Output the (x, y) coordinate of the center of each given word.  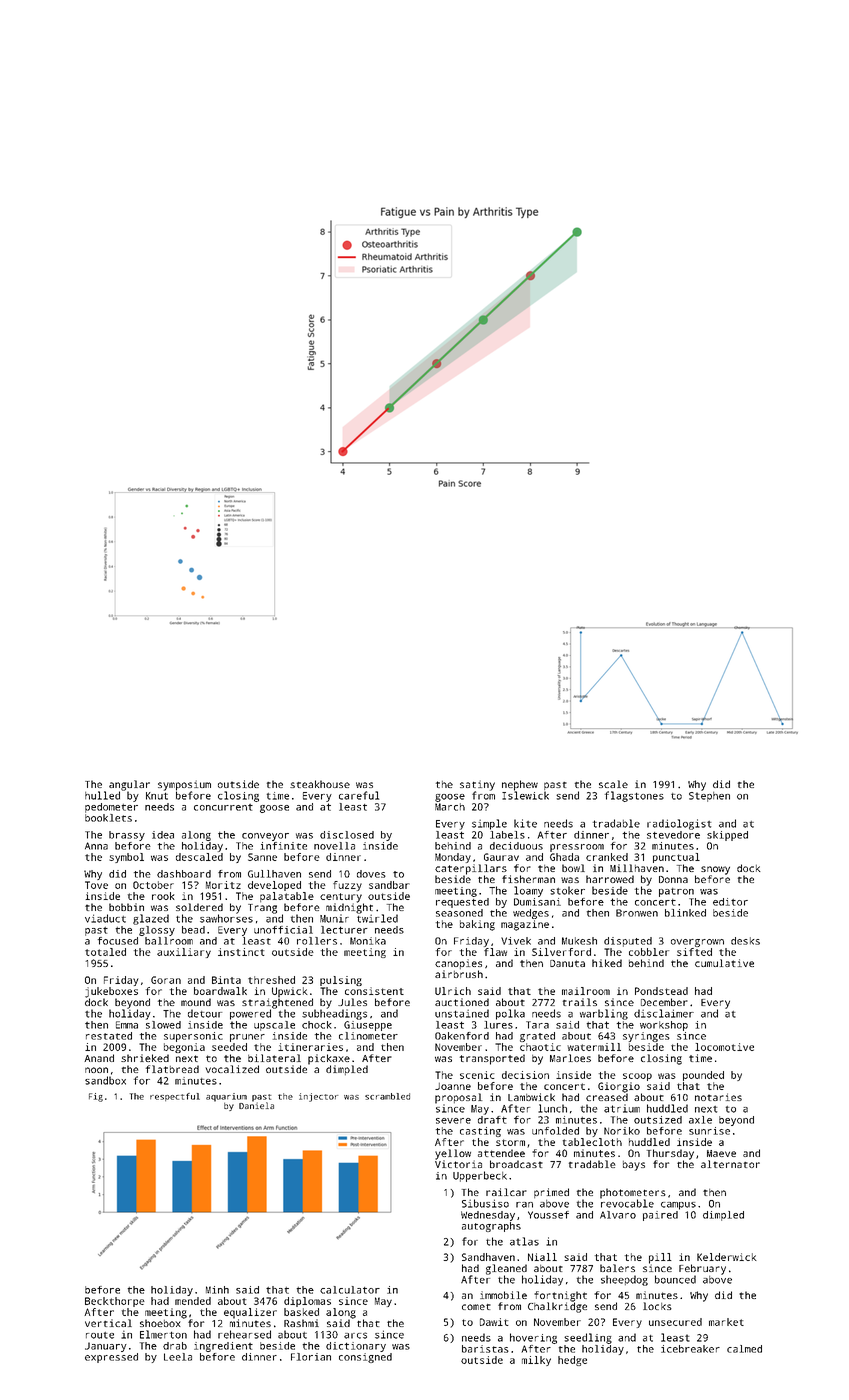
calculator (350, 1290)
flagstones (634, 796)
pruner (247, 1038)
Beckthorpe (115, 1302)
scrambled (387, 1096)
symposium (184, 785)
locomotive (724, 1047)
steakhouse (320, 784)
